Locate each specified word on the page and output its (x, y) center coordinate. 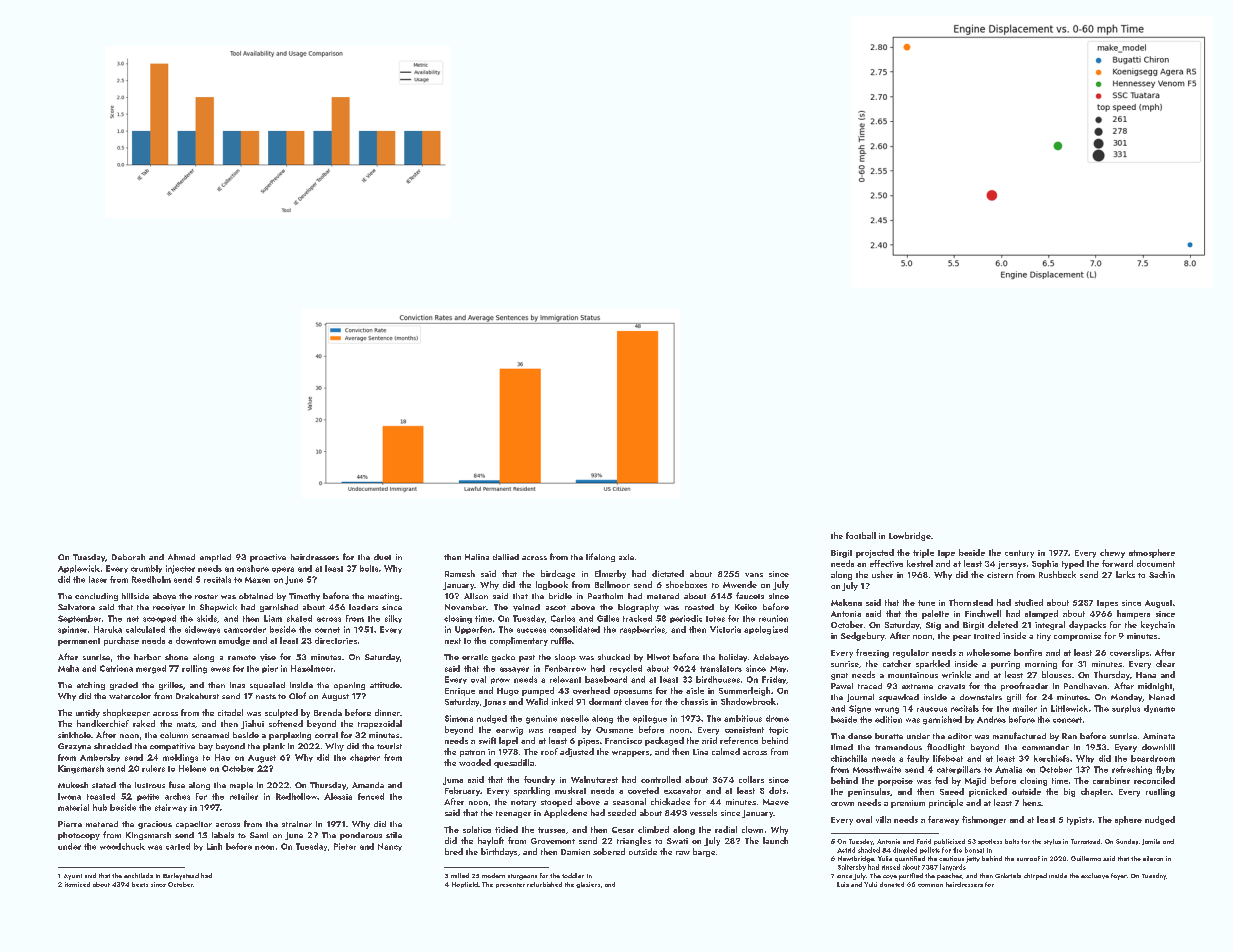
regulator (911, 653)
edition (888, 719)
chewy (1112, 553)
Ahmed (181, 557)
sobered (609, 851)
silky (393, 619)
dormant (605, 701)
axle (626, 557)
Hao (222, 757)
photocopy (79, 836)
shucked (614, 657)
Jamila (1151, 842)
